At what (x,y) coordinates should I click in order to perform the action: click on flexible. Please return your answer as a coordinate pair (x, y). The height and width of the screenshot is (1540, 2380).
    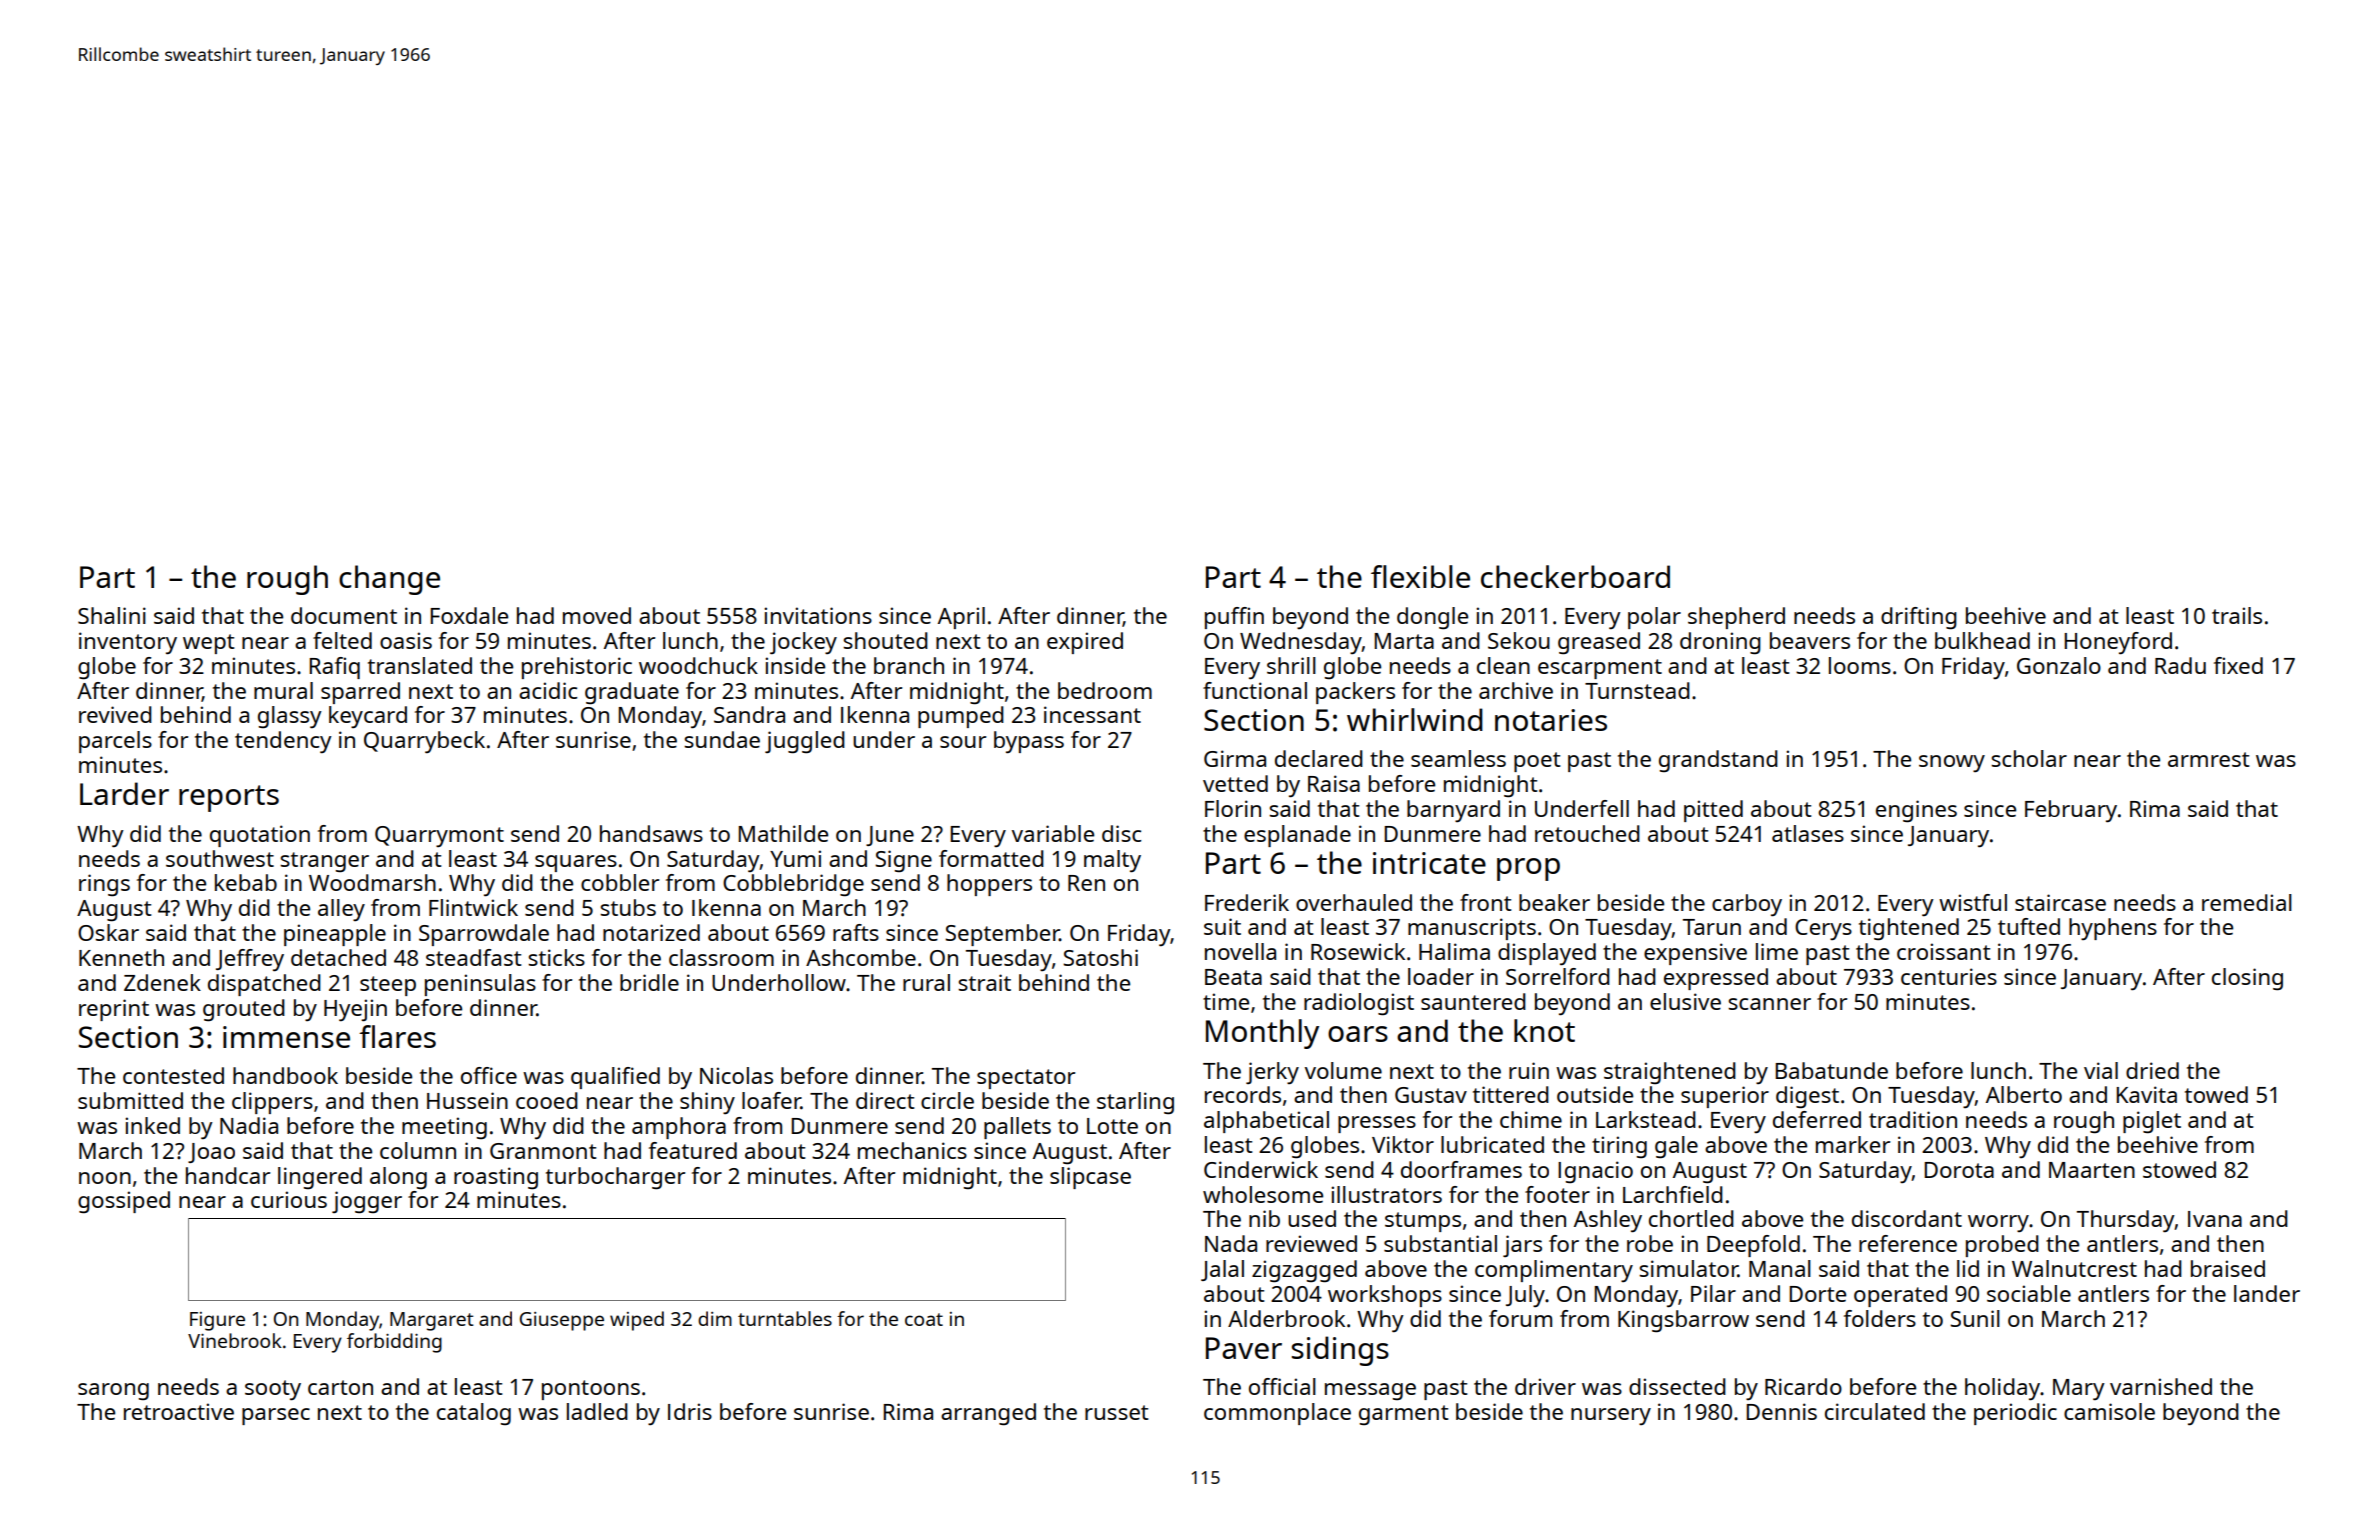
    Looking at the image, I should click on (1420, 576).
